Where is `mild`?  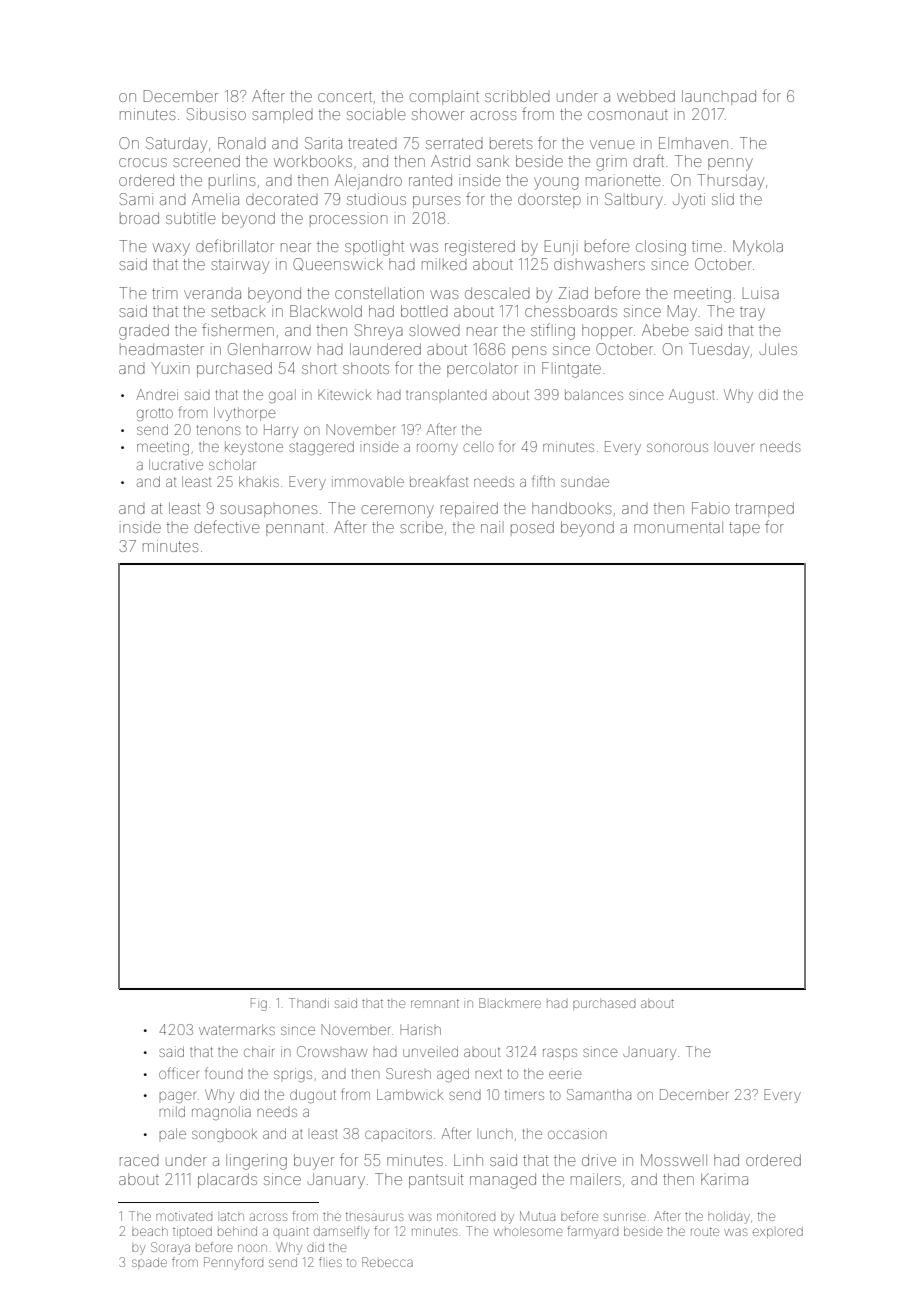
mild is located at coordinates (172, 1111).
